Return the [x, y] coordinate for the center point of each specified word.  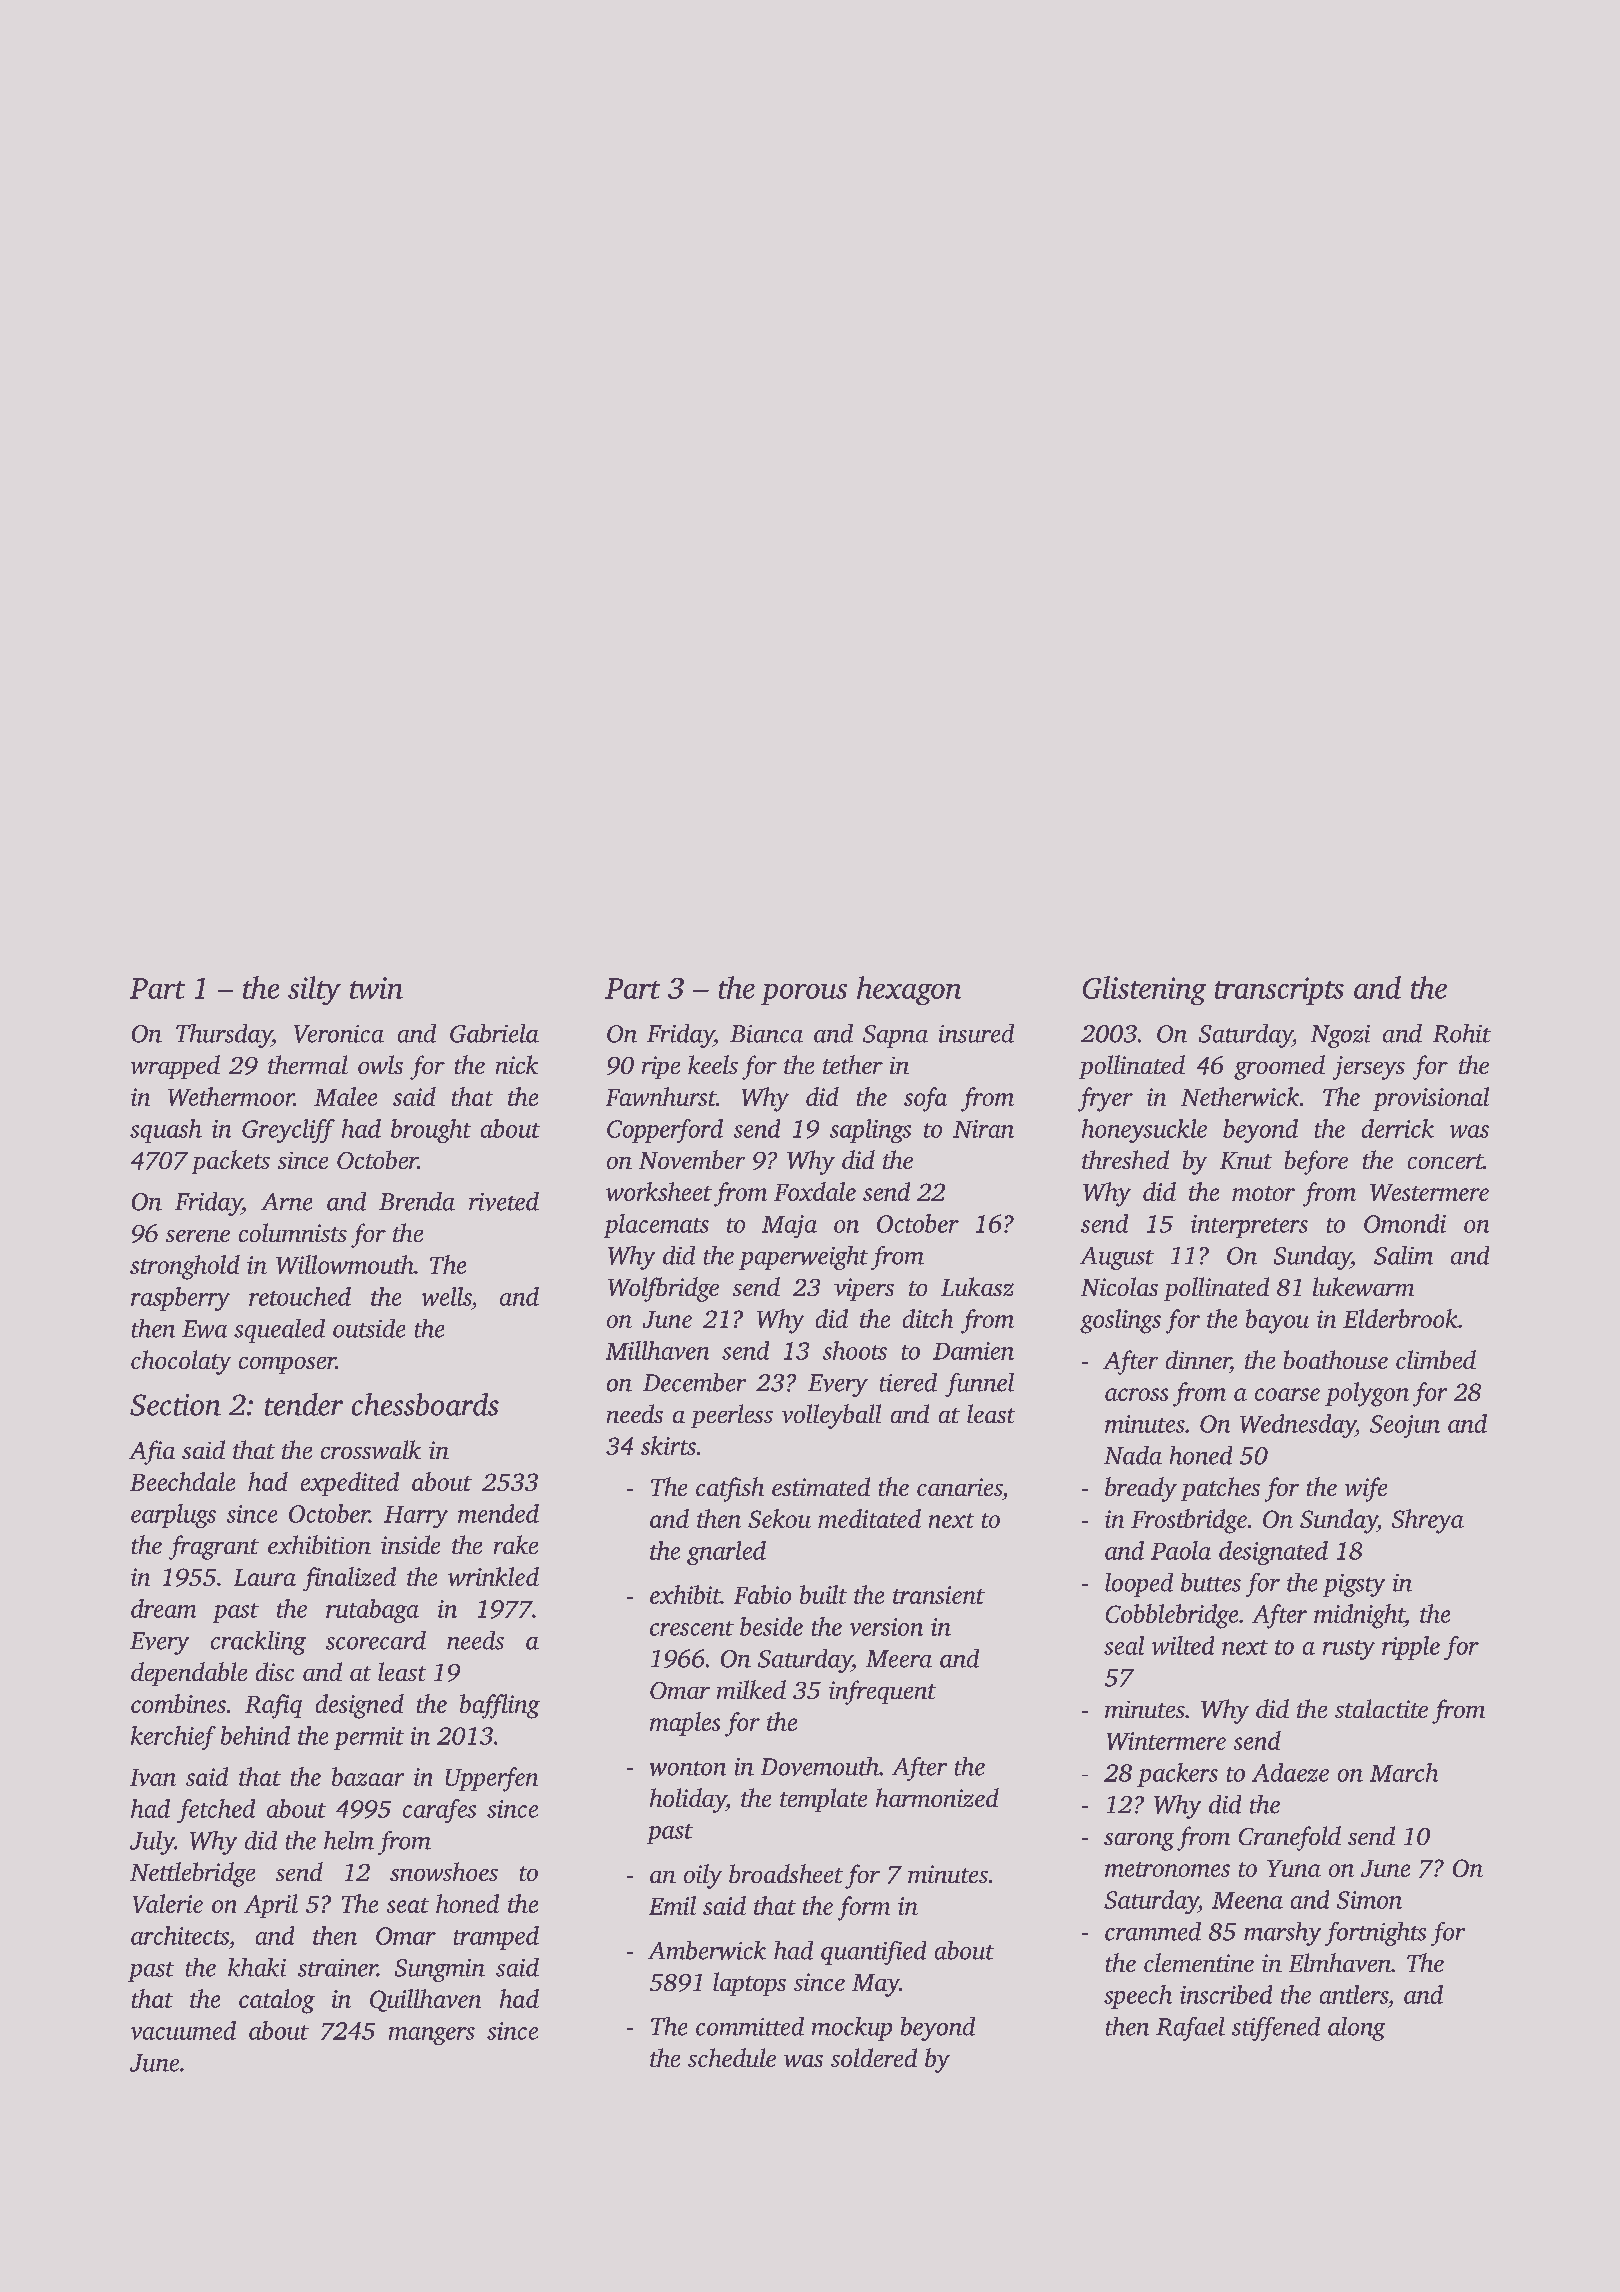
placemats [656, 1226]
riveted [504, 1201]
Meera [899, 1659]
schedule [732, 2057]
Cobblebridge [1172, 1616]
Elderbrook [1400, 1318]
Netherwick [1240, 1096]
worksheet [659, 1191]
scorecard [376, 1640]
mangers [432, 2036]
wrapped [175, 1067]
